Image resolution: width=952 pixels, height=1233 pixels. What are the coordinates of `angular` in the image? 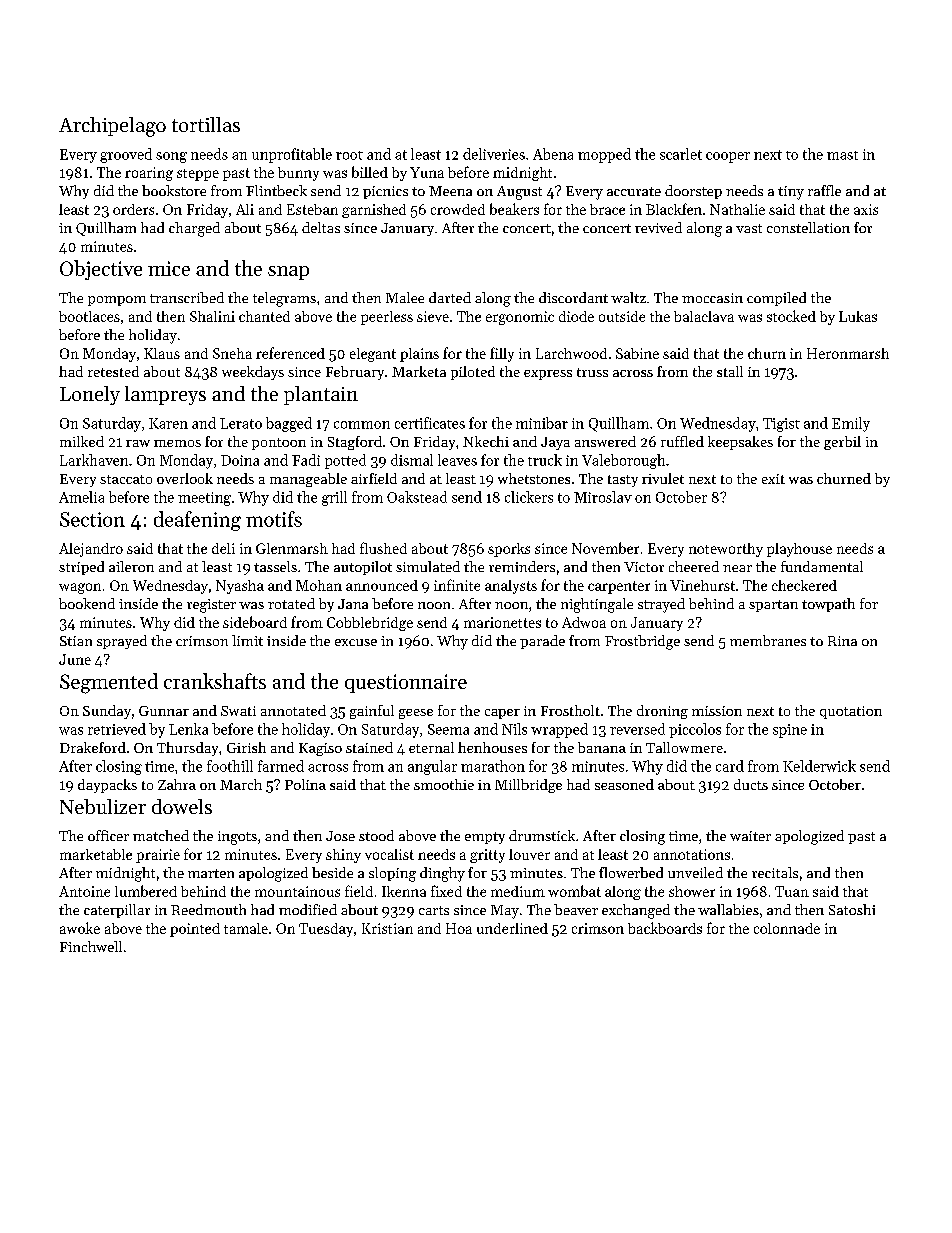 It's located at (432, 767).
